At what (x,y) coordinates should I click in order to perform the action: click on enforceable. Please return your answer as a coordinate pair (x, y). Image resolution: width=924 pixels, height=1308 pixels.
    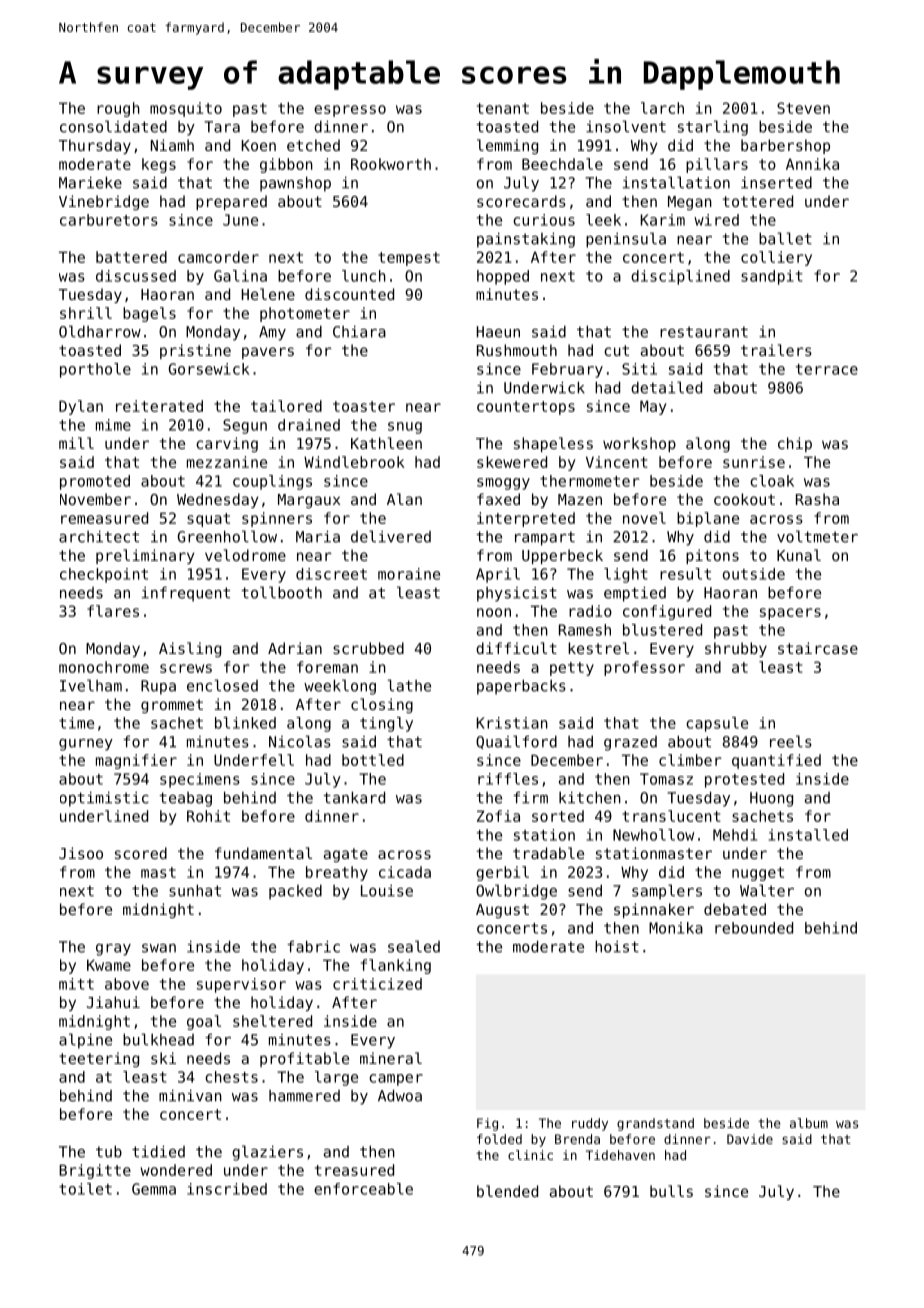
    Looking at the image, I should click on (363, 1189).
